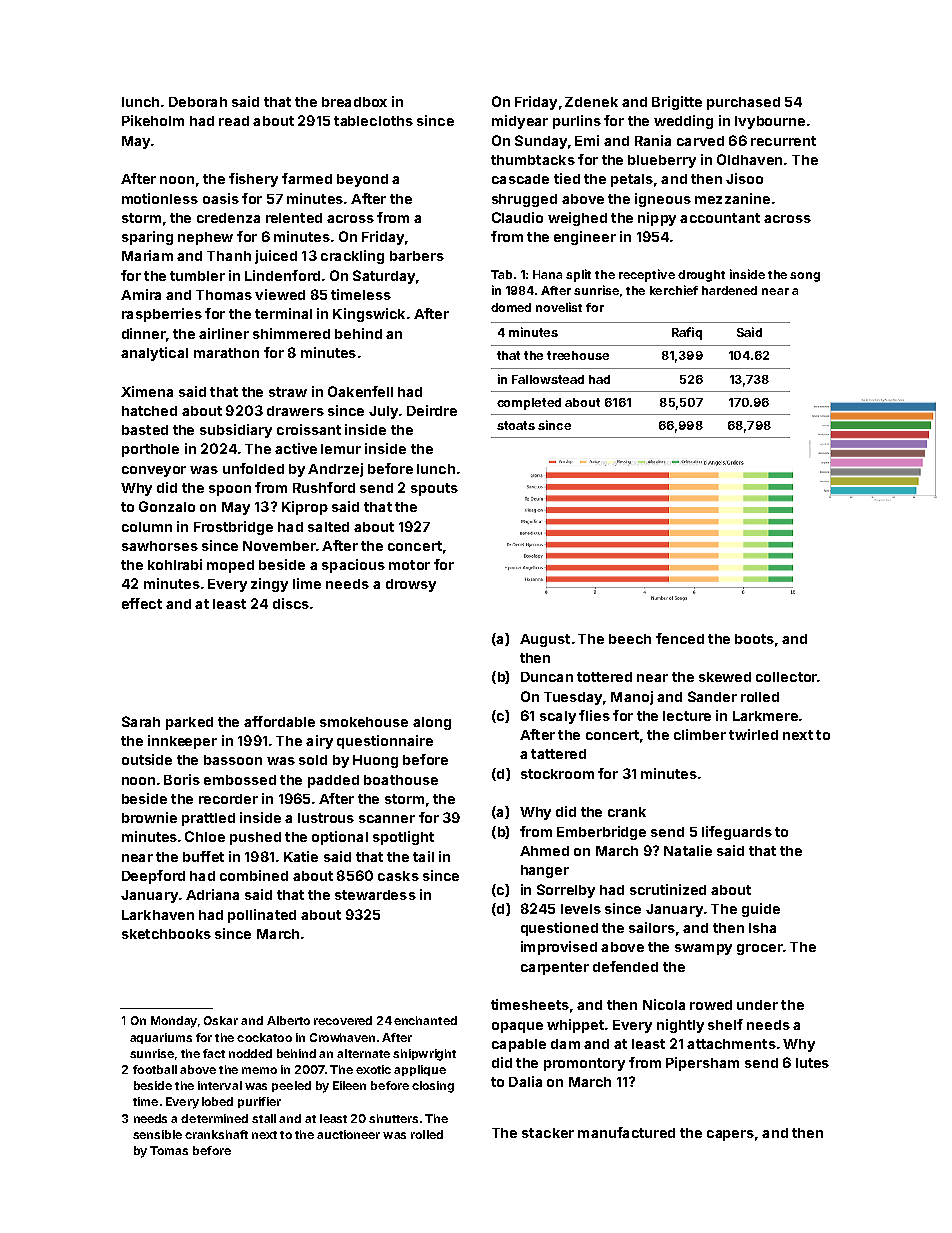 Image resolution: width=952 pixels, height=1233 pixels. Describe the element at coordinates (770, 122) in the document. I see `Ivybourne` at that location.
